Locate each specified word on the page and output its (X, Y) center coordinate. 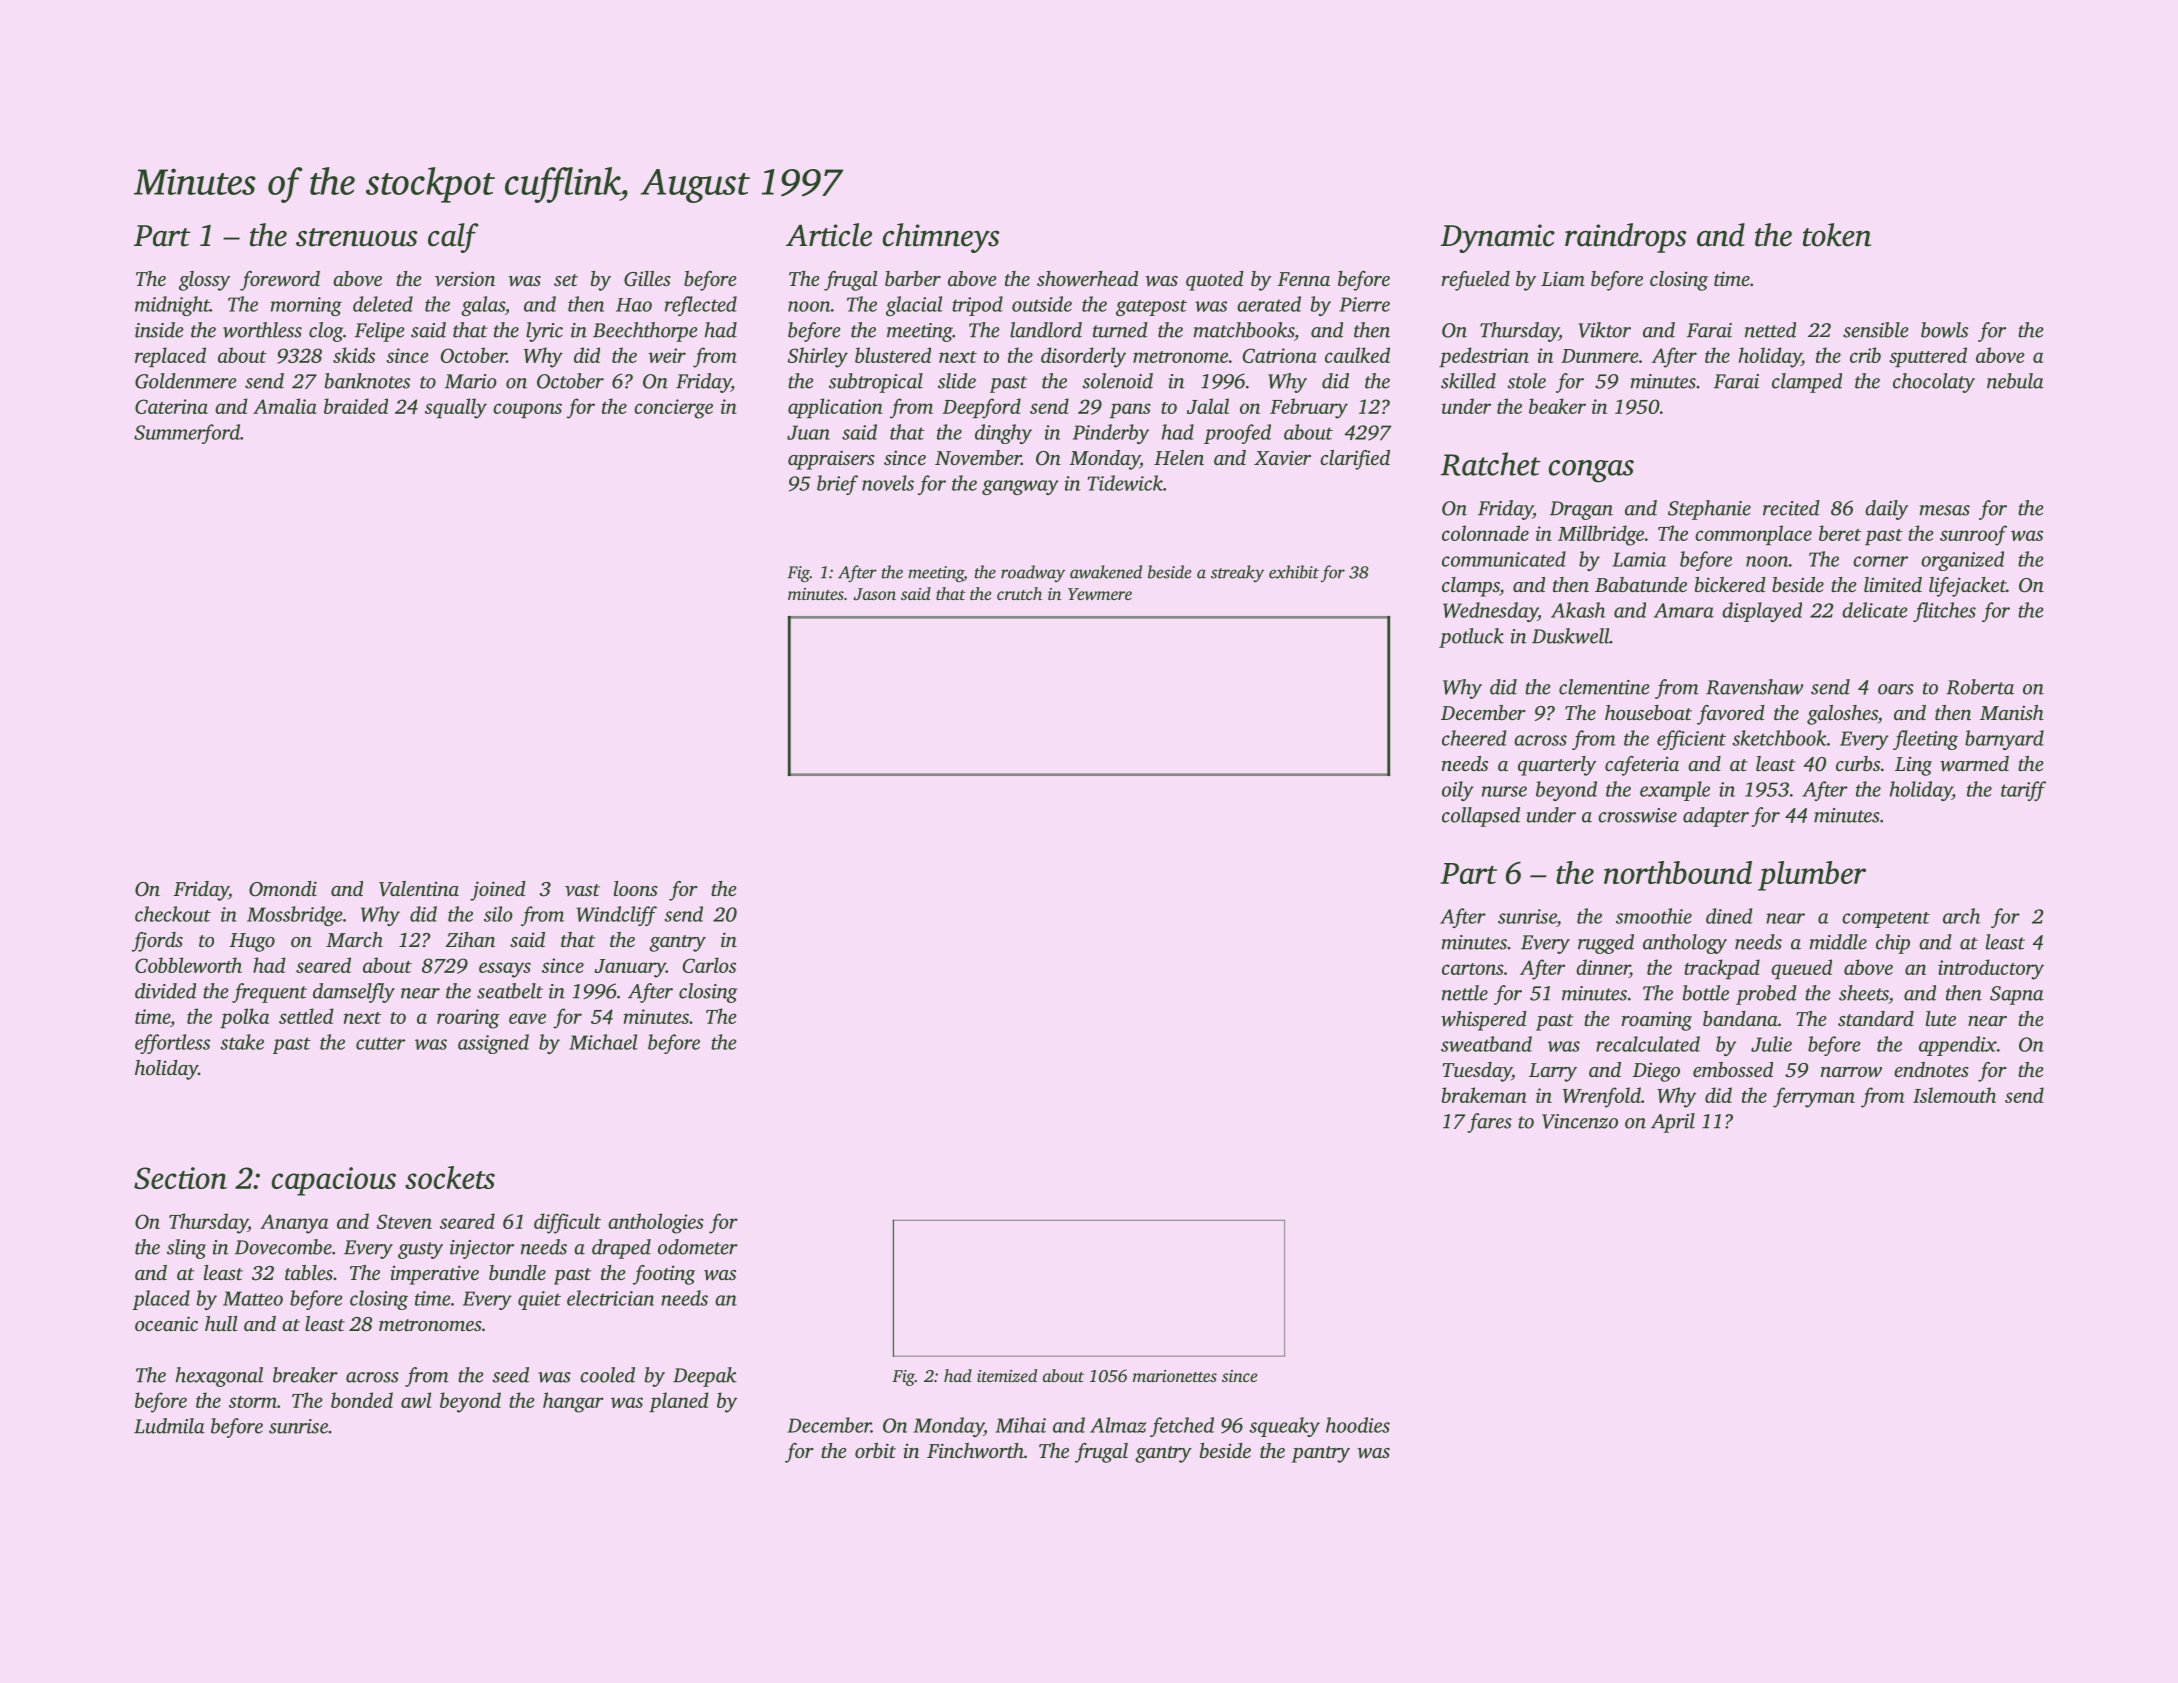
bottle (1706, 993)
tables (309, 1272)
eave (527, 1018)
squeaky (1284, 1427)
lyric (544, 332)
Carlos (709, 965)
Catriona (1280, 355)
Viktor (1604, 330)
